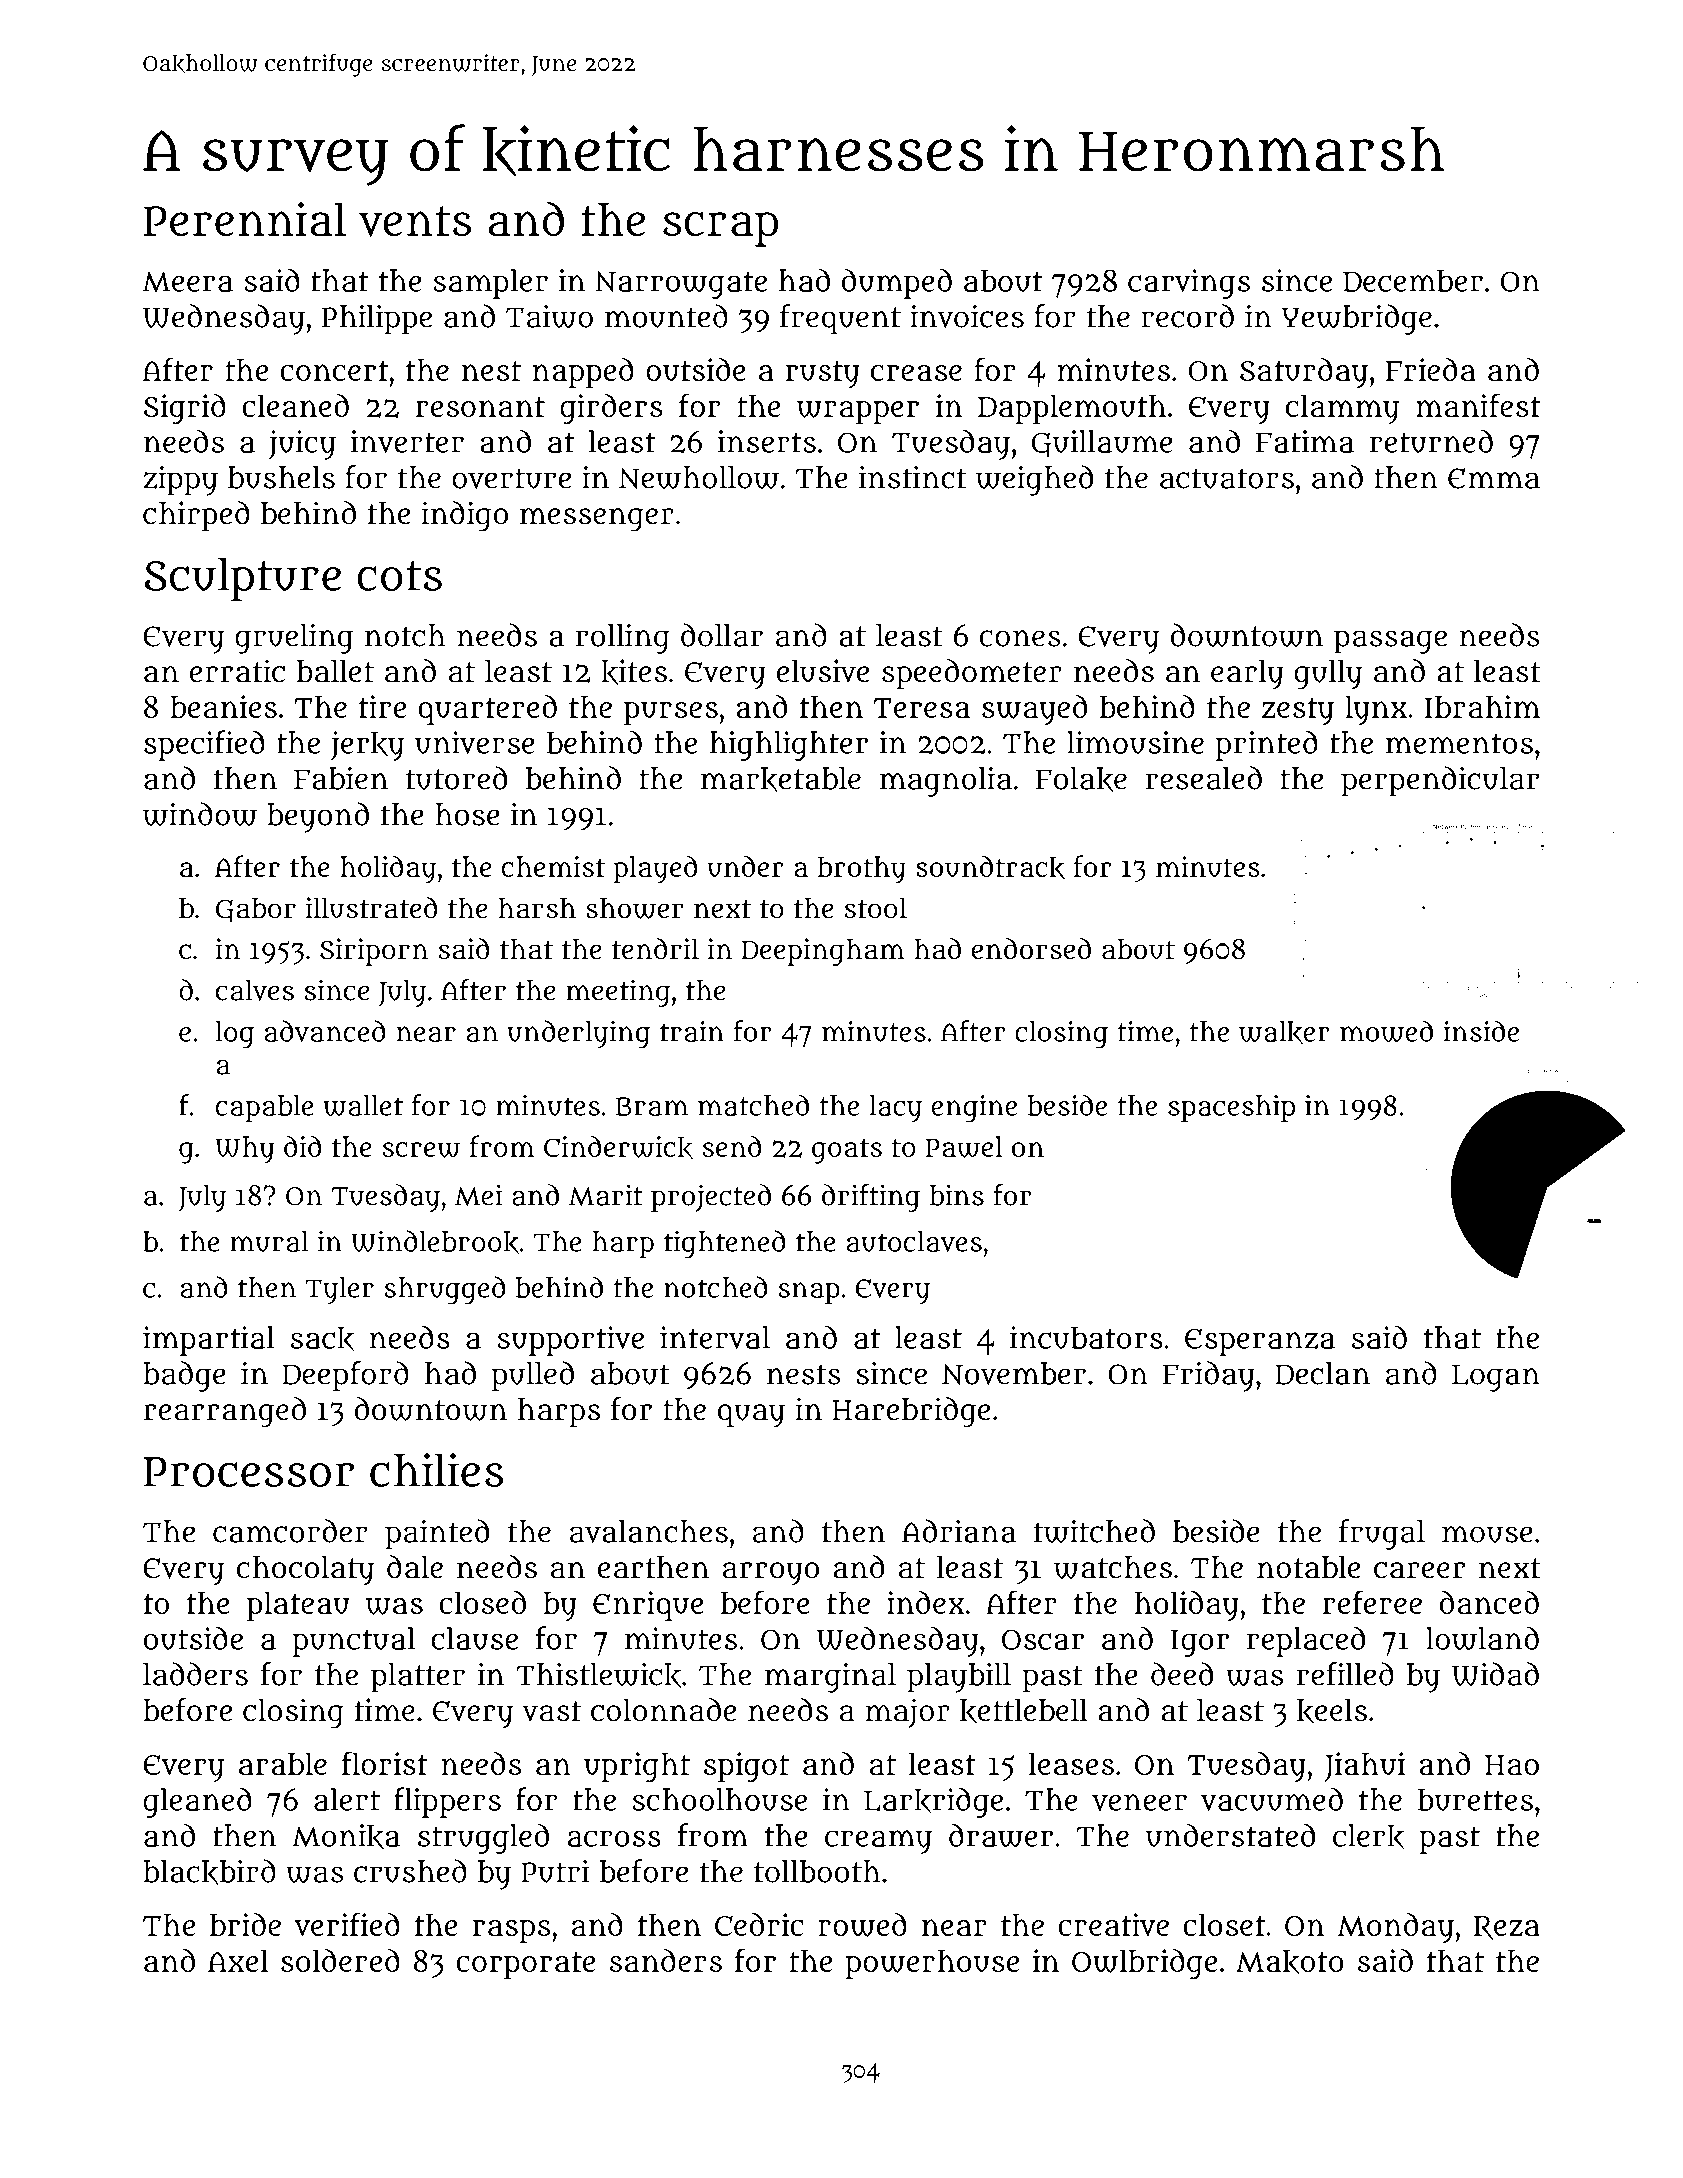 Image resolution: width=1683 pixels, height=2178 pixels. What do you see at coordinates (478, 1195) in the page?
I see `Mei` at bounding box center [478, 1195].
